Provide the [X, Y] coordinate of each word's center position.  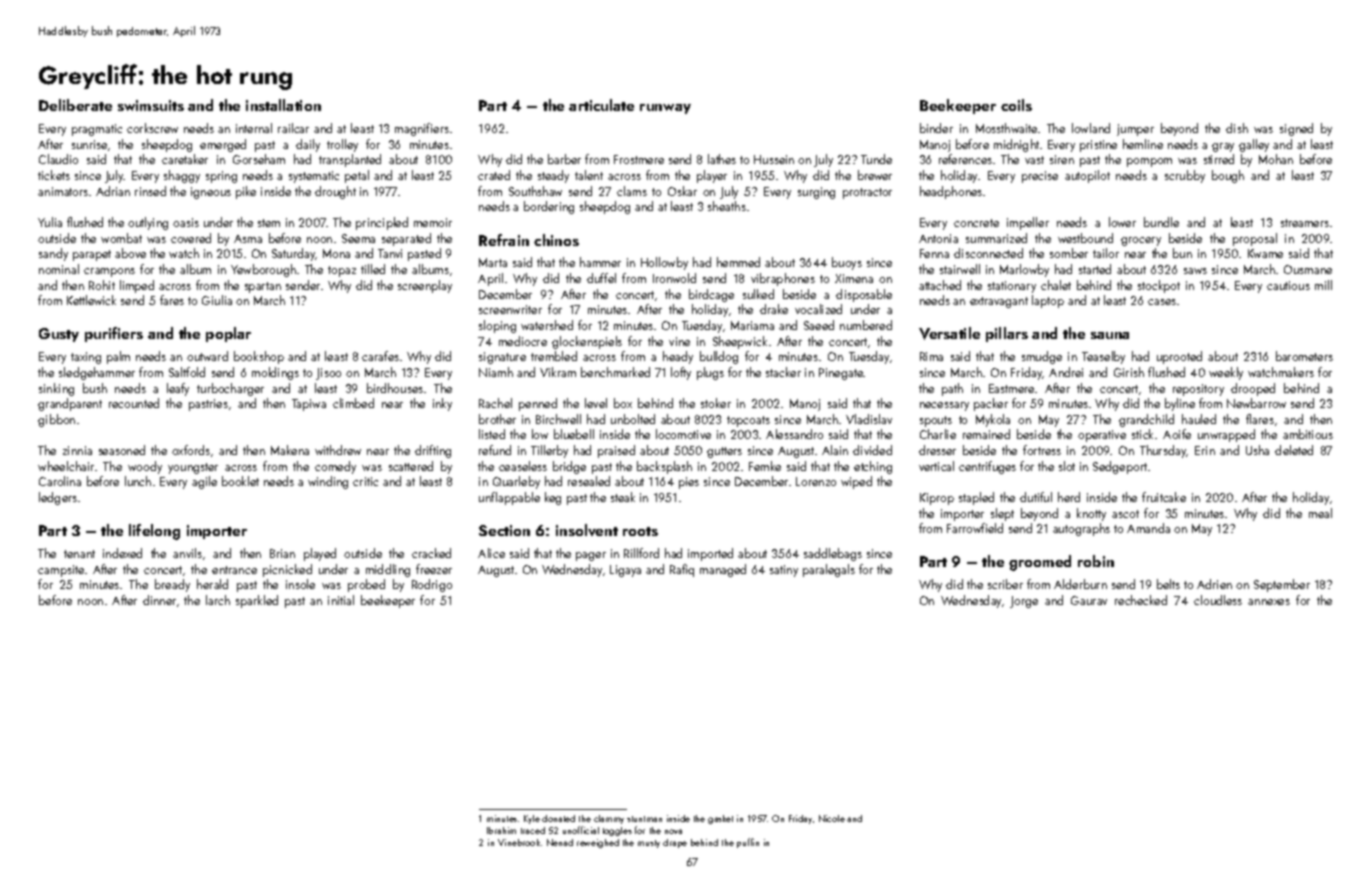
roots [640, 531]
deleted [1294, 450]
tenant [79, 554]
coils [1016, 105]
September [1282, 585]
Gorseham [259, 159]
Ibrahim [501, 830]
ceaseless [523, 466]
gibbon [56, 420]
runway [665, 109]
